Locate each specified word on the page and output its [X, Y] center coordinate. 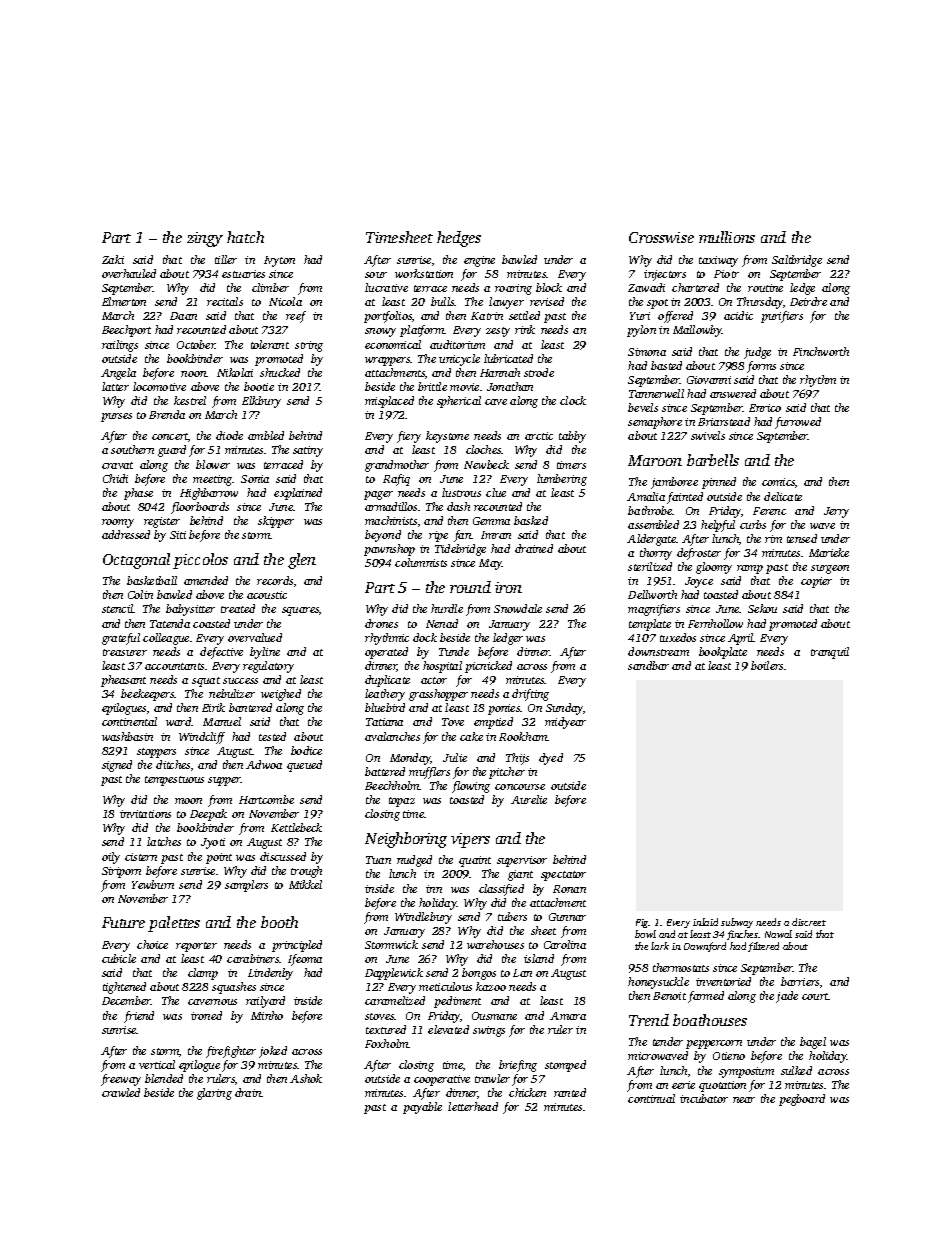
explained [298, 494]
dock [425, 637]
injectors [665, 275]
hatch [245, 237]
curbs [753, 524]
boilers [767, 665]
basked [531, 520]
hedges [459, 239]
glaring [214, 1094]
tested [272, 736]
